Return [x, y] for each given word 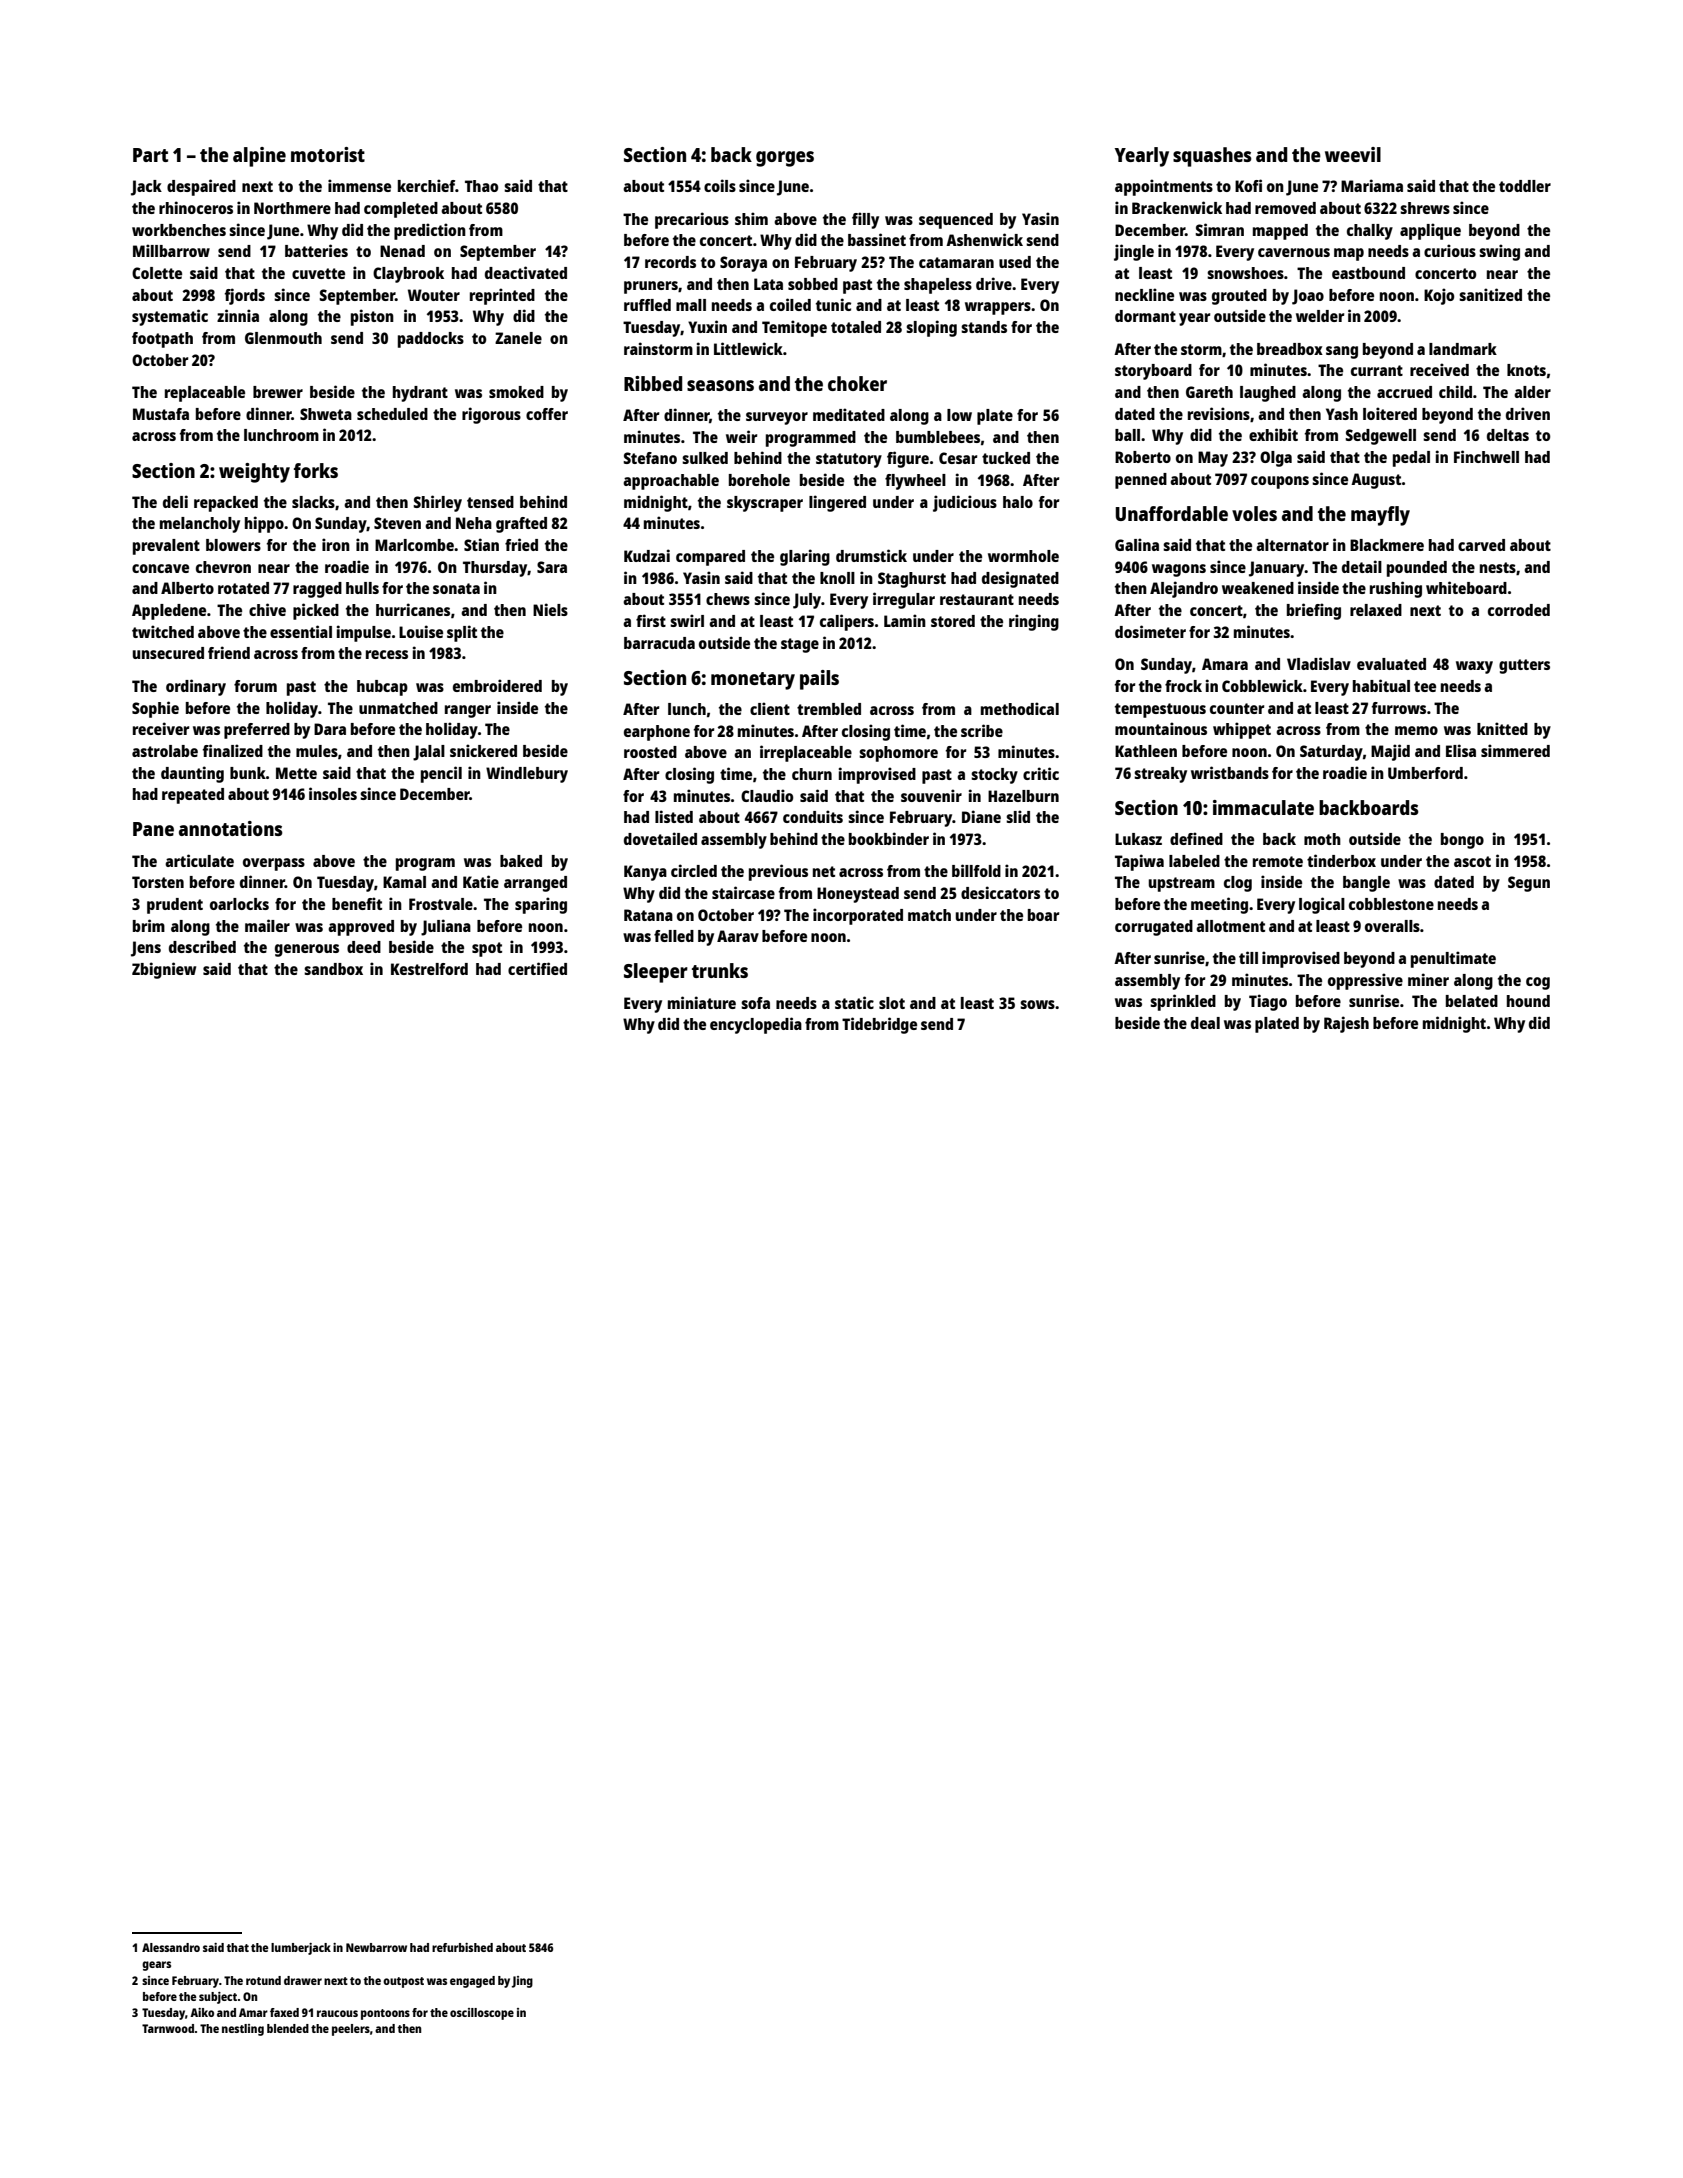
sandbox [333, 969]
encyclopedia [756, 1025]
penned [1141, 481]
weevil [1353, 154]
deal [1205, 1023]
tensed [490, 502]
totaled [856, 327]
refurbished [462, 1947]
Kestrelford [429, 969]
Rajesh [1346, 1024]
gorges [785, 159]
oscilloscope [482, 2014]
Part [150, 155]
